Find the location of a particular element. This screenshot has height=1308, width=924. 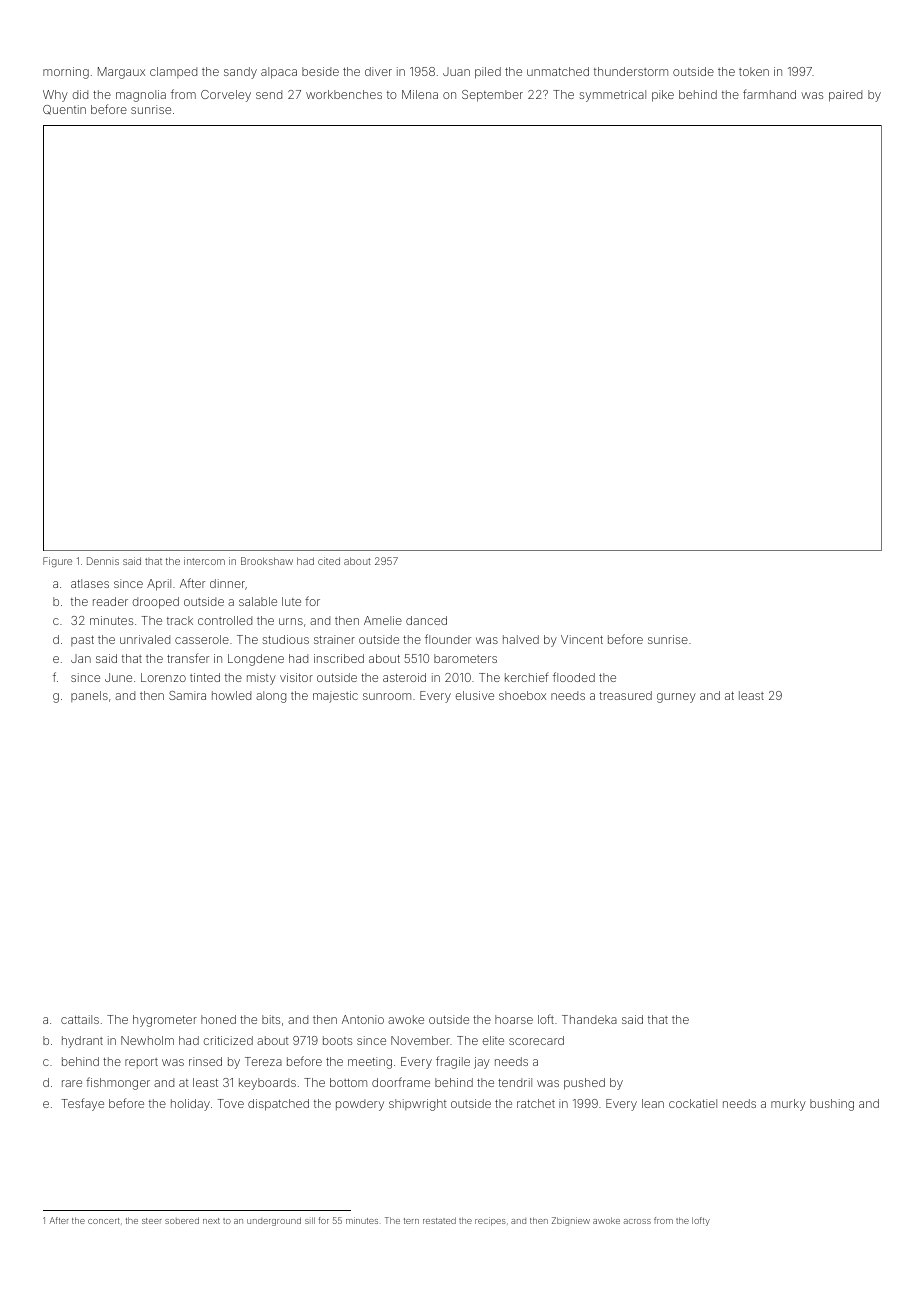

gurney is located at coordinates (676, 698).
